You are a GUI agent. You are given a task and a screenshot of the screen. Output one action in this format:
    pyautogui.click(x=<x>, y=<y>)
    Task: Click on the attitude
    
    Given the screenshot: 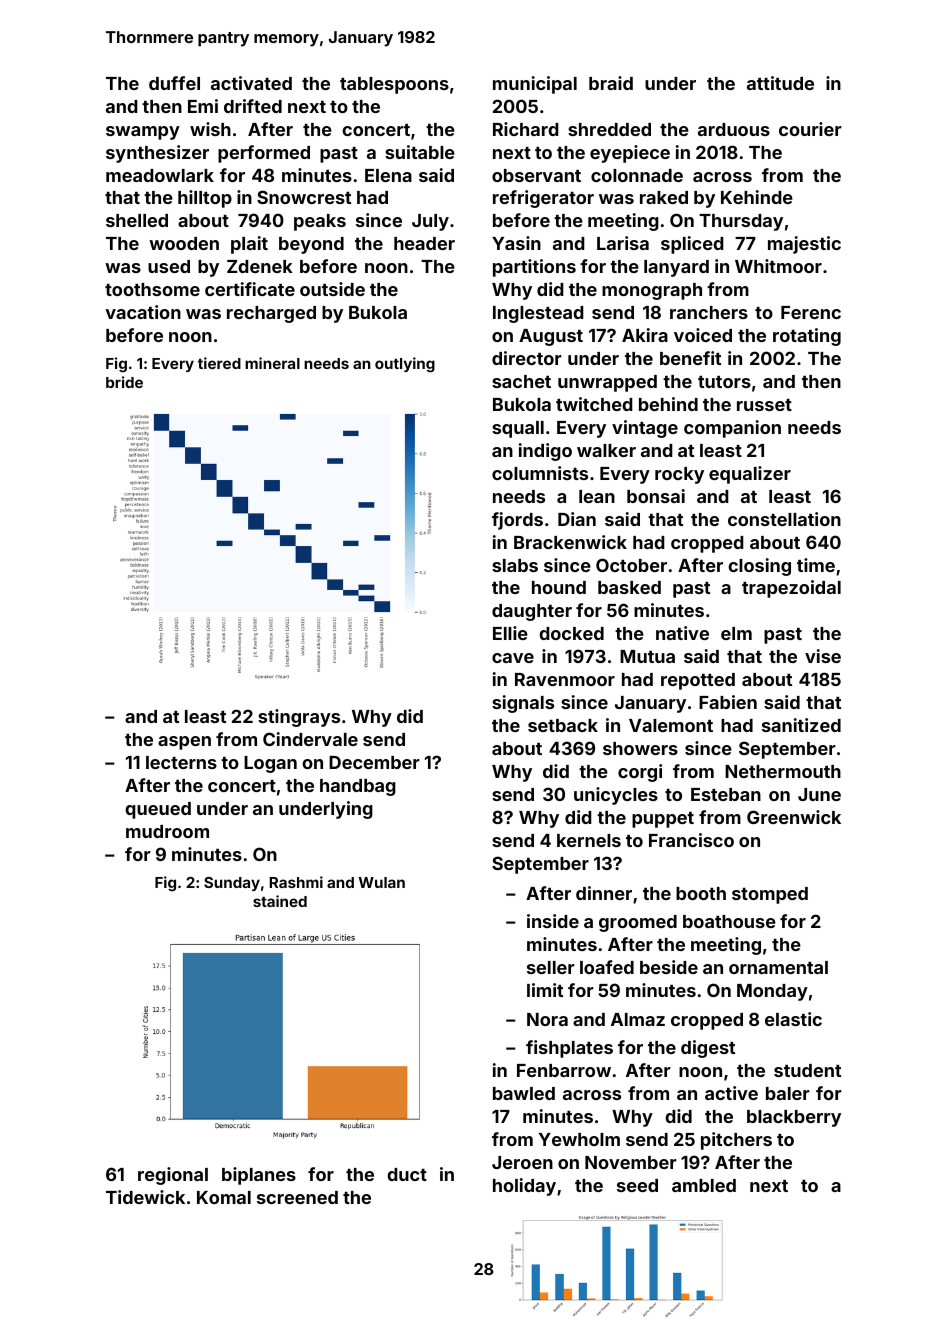 What is the action you would take?
    pyautogui.click(x=780, y=83)
